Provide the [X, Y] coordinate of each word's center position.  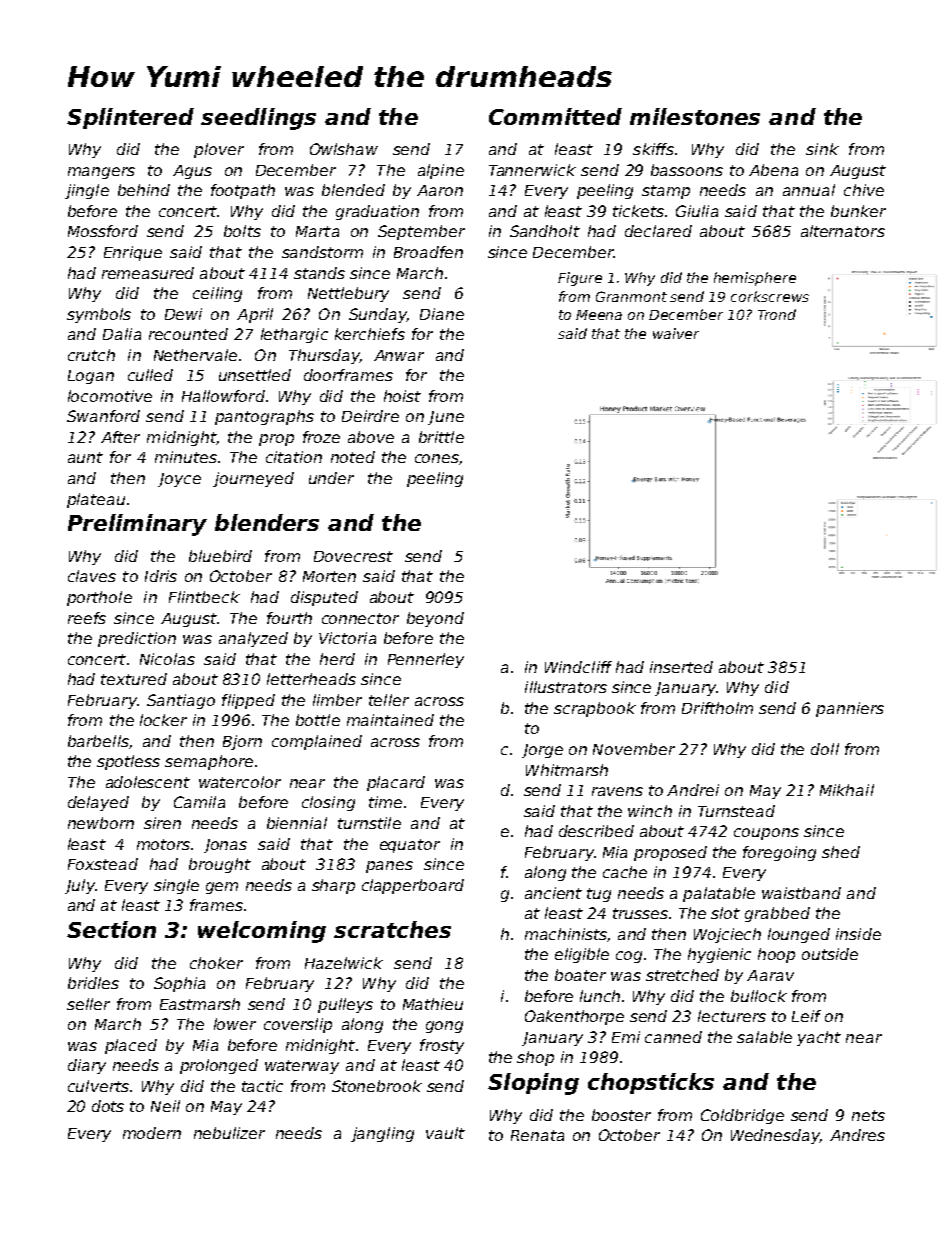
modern [152, 1133]
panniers [850, 709]
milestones [695, 116]
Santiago [181, 701]
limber [337, 700]
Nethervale [195, 355]
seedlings [258, 119]
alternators [843, 231]
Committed [555, 116]
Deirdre [370, 416]
